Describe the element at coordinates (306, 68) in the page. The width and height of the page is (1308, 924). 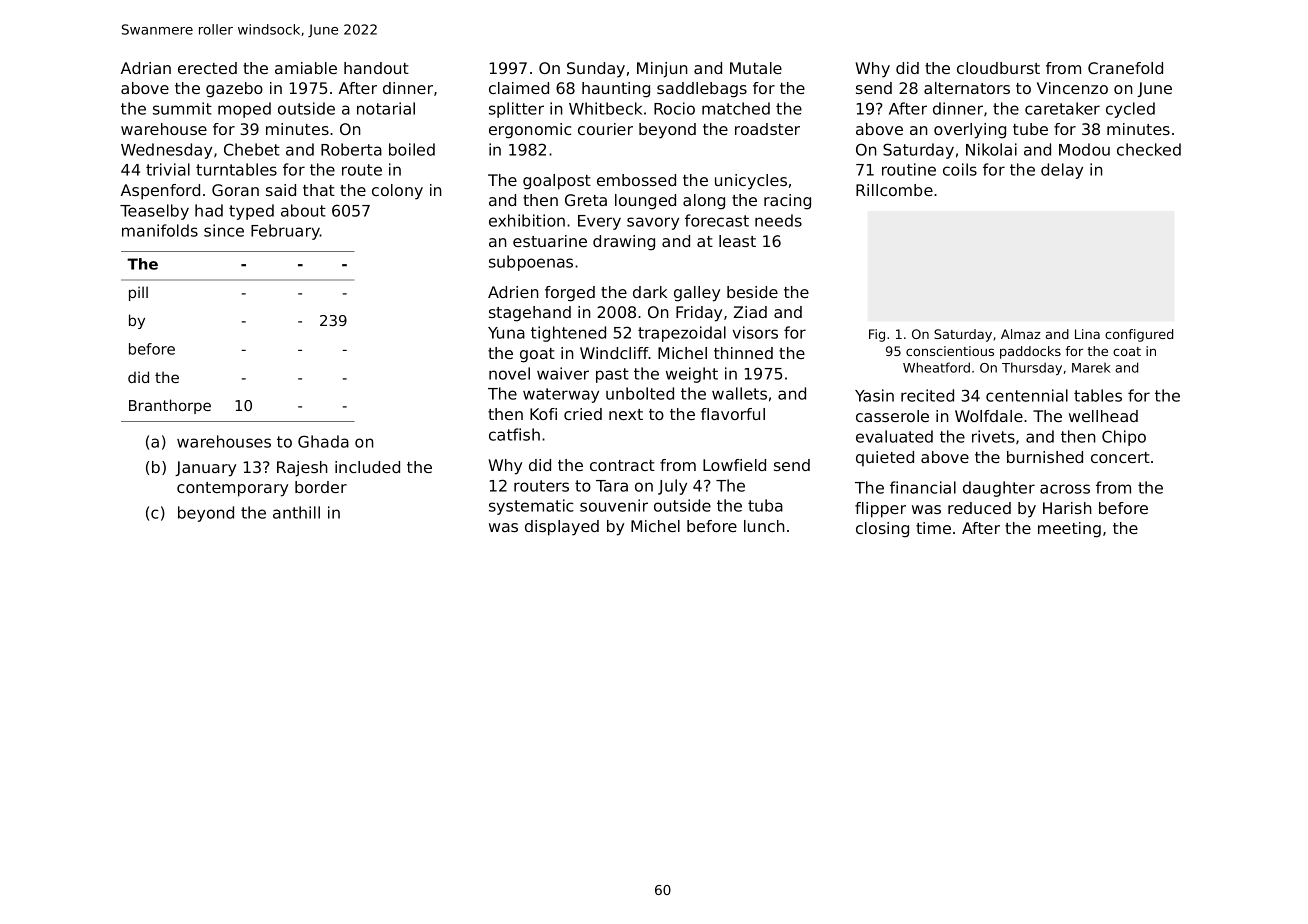
I see `amiable` at that location.
